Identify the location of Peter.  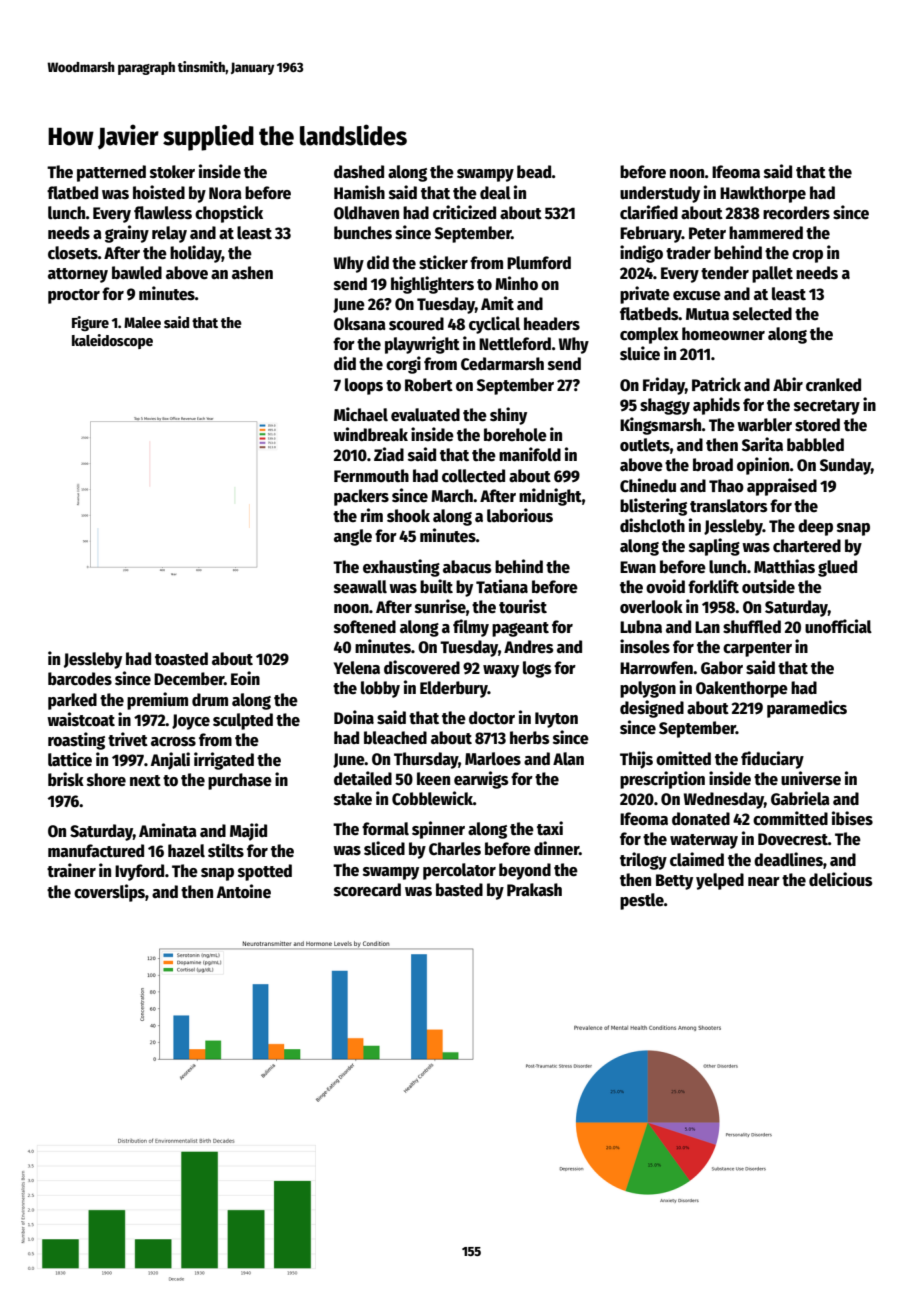
(707, 233).
